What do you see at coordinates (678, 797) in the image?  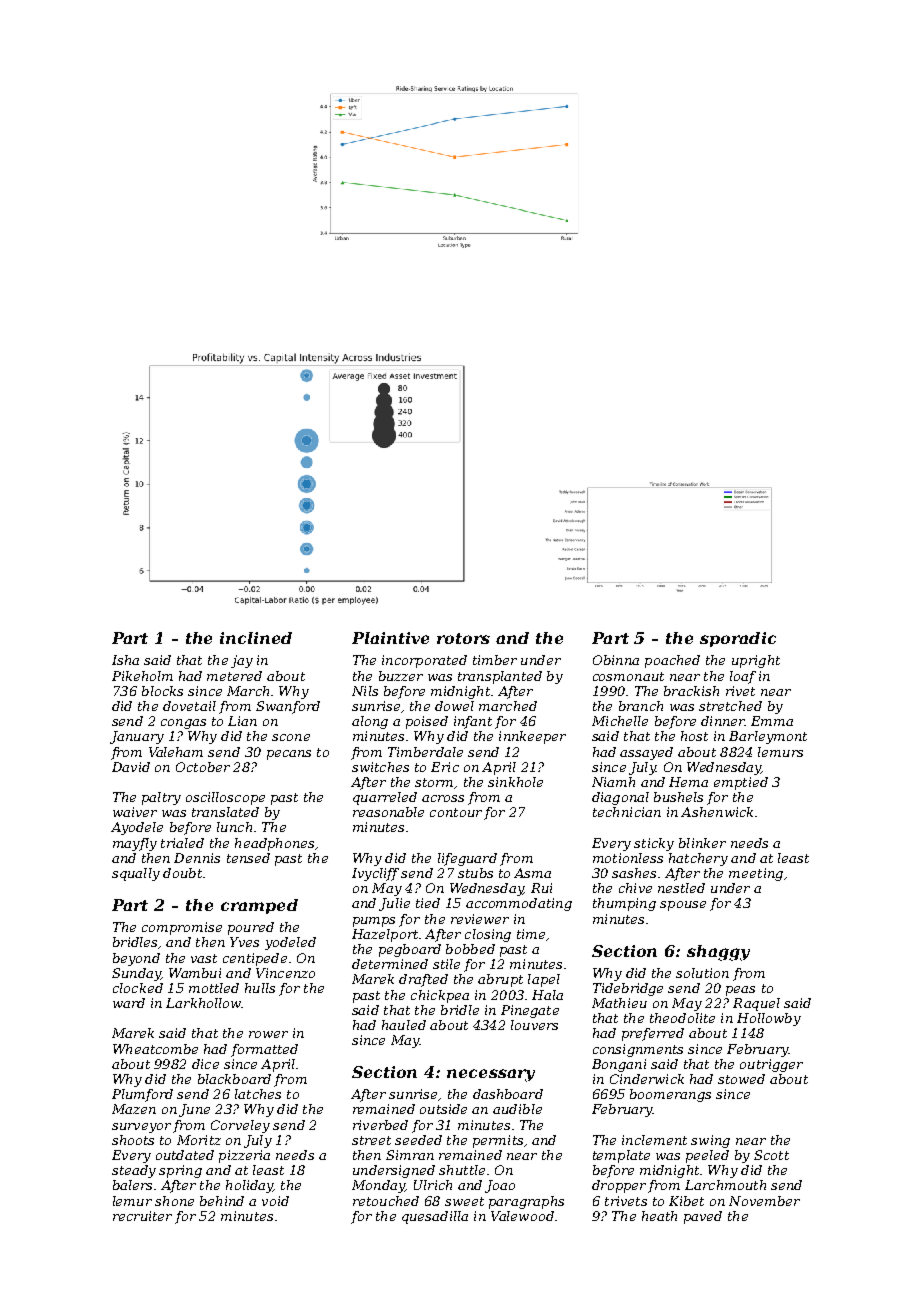 I see `bushels` at bounding box center [678, 797].
